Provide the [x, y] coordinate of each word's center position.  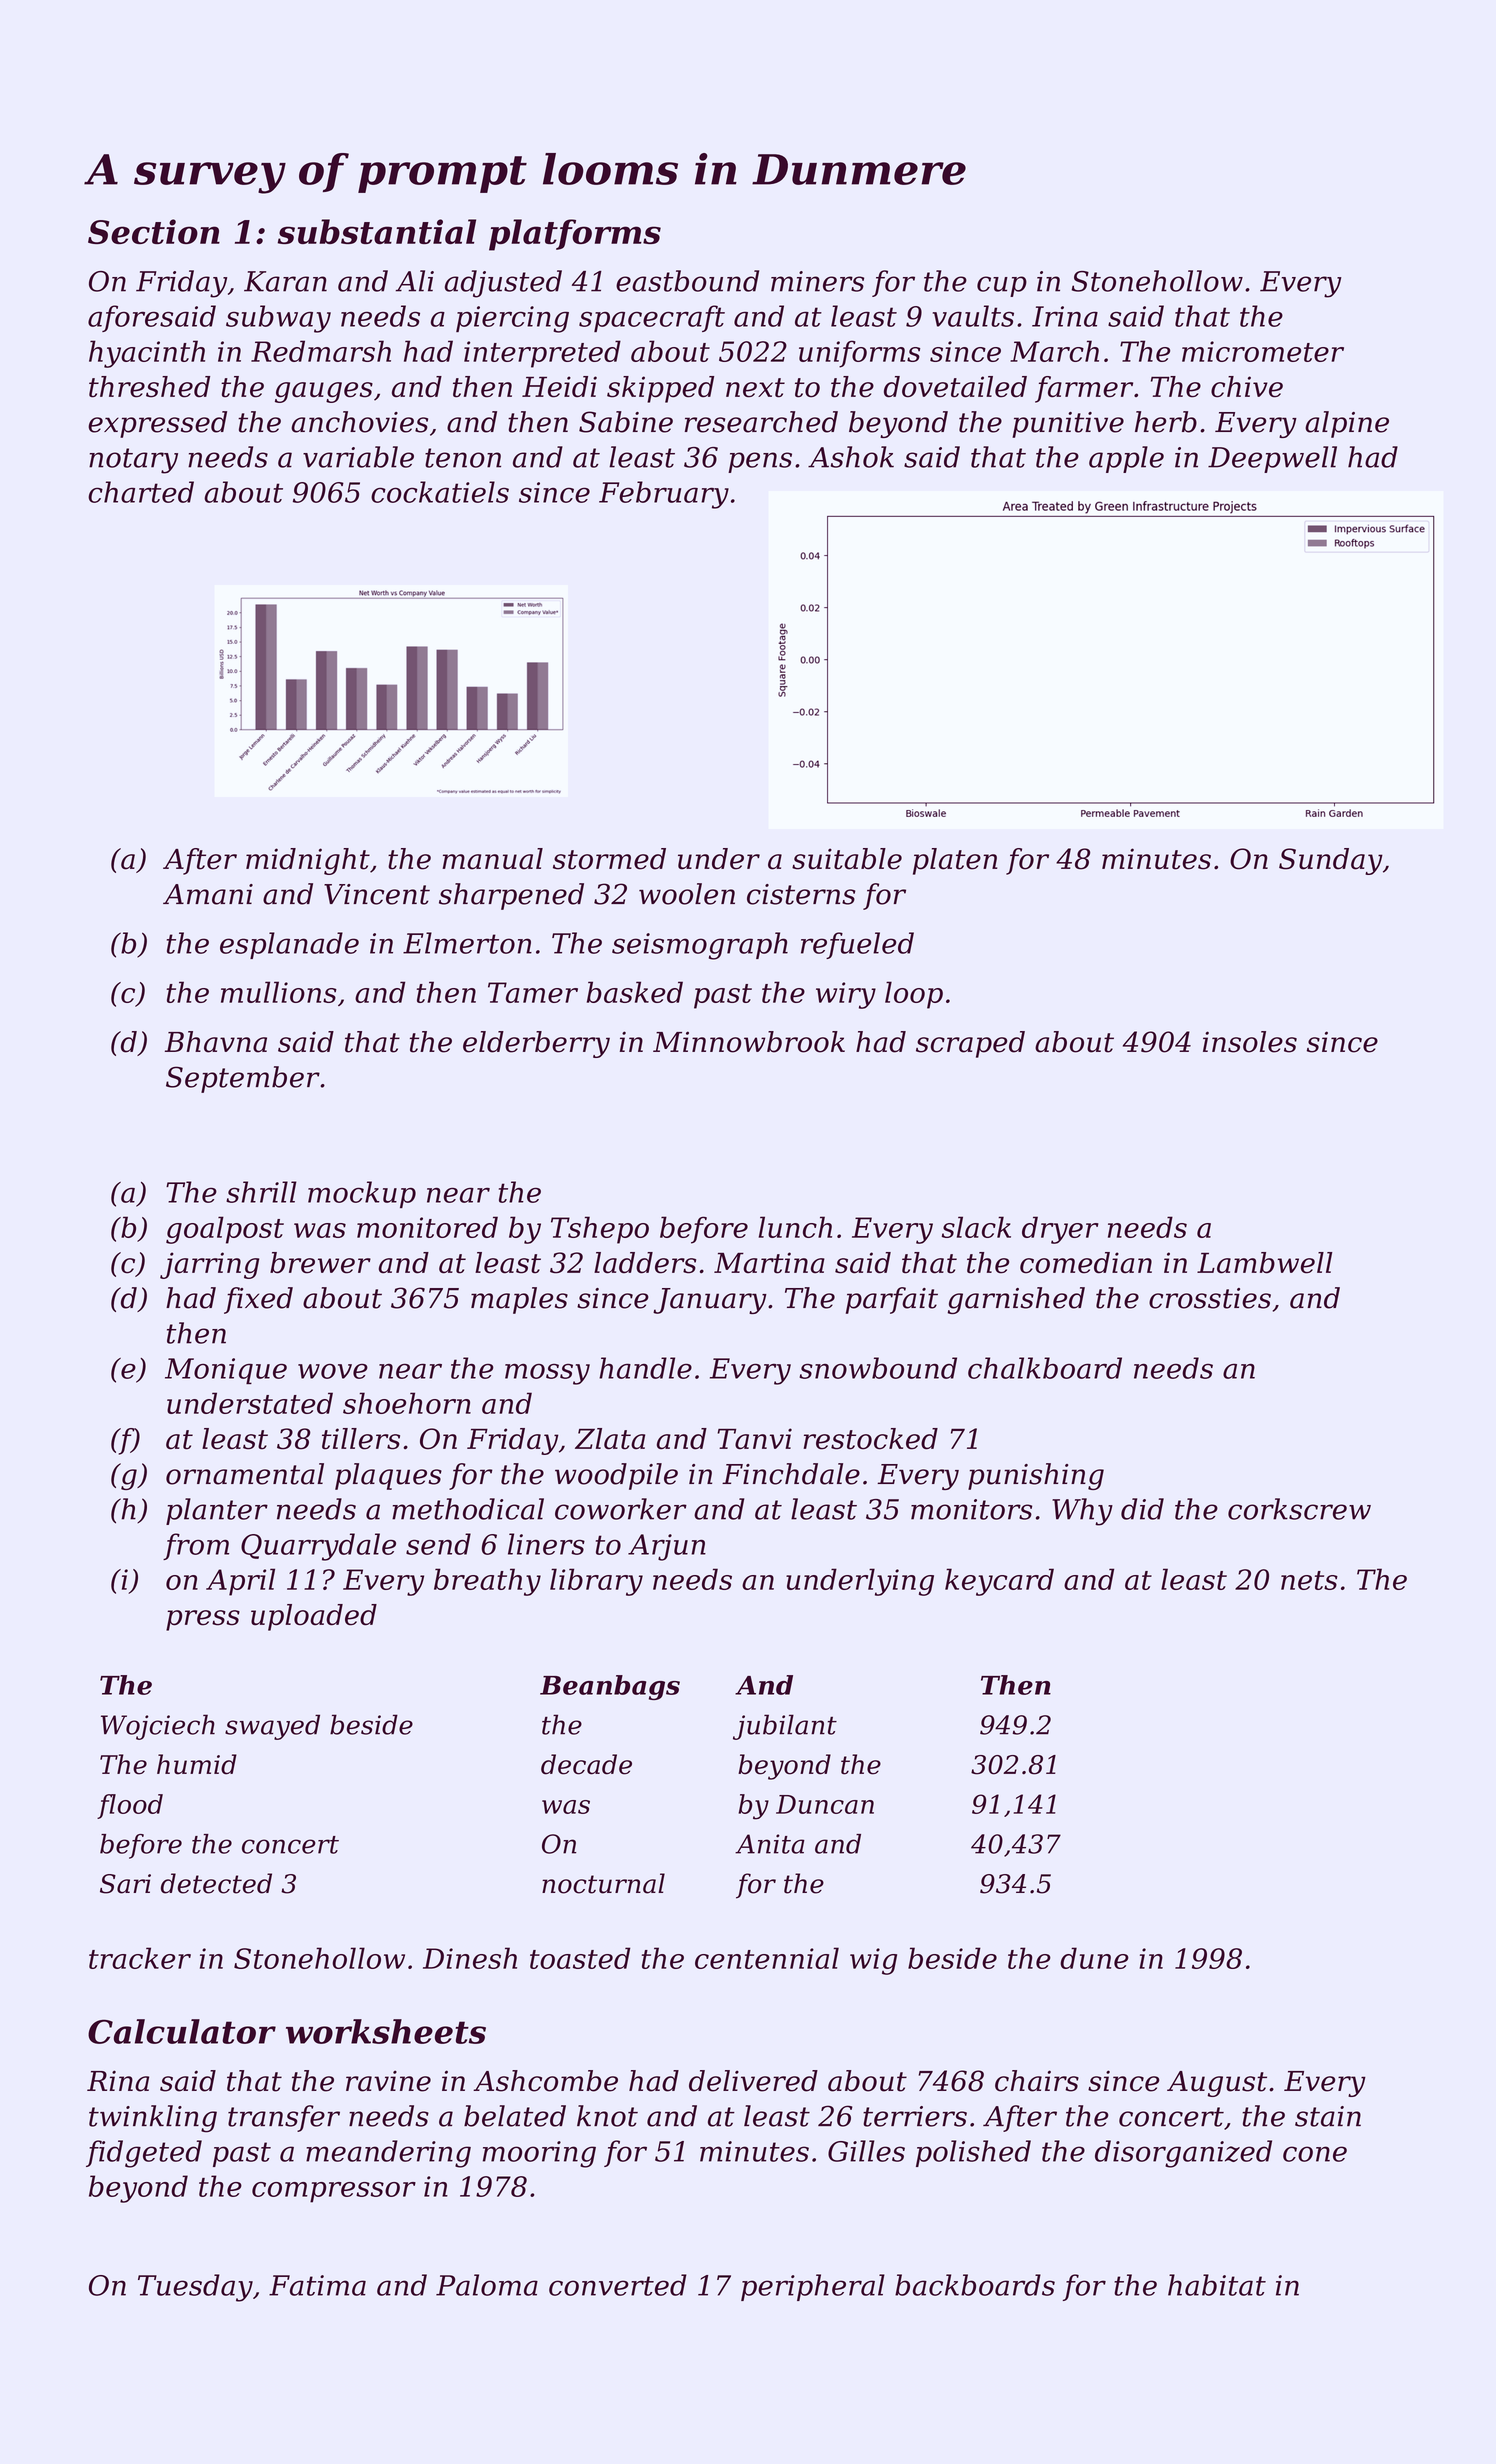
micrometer [1263, 351]
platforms [575, 235]
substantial [377, 231]
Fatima [317, 2285]
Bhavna [216, 1042]
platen [955, 861]
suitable [847, 859]
